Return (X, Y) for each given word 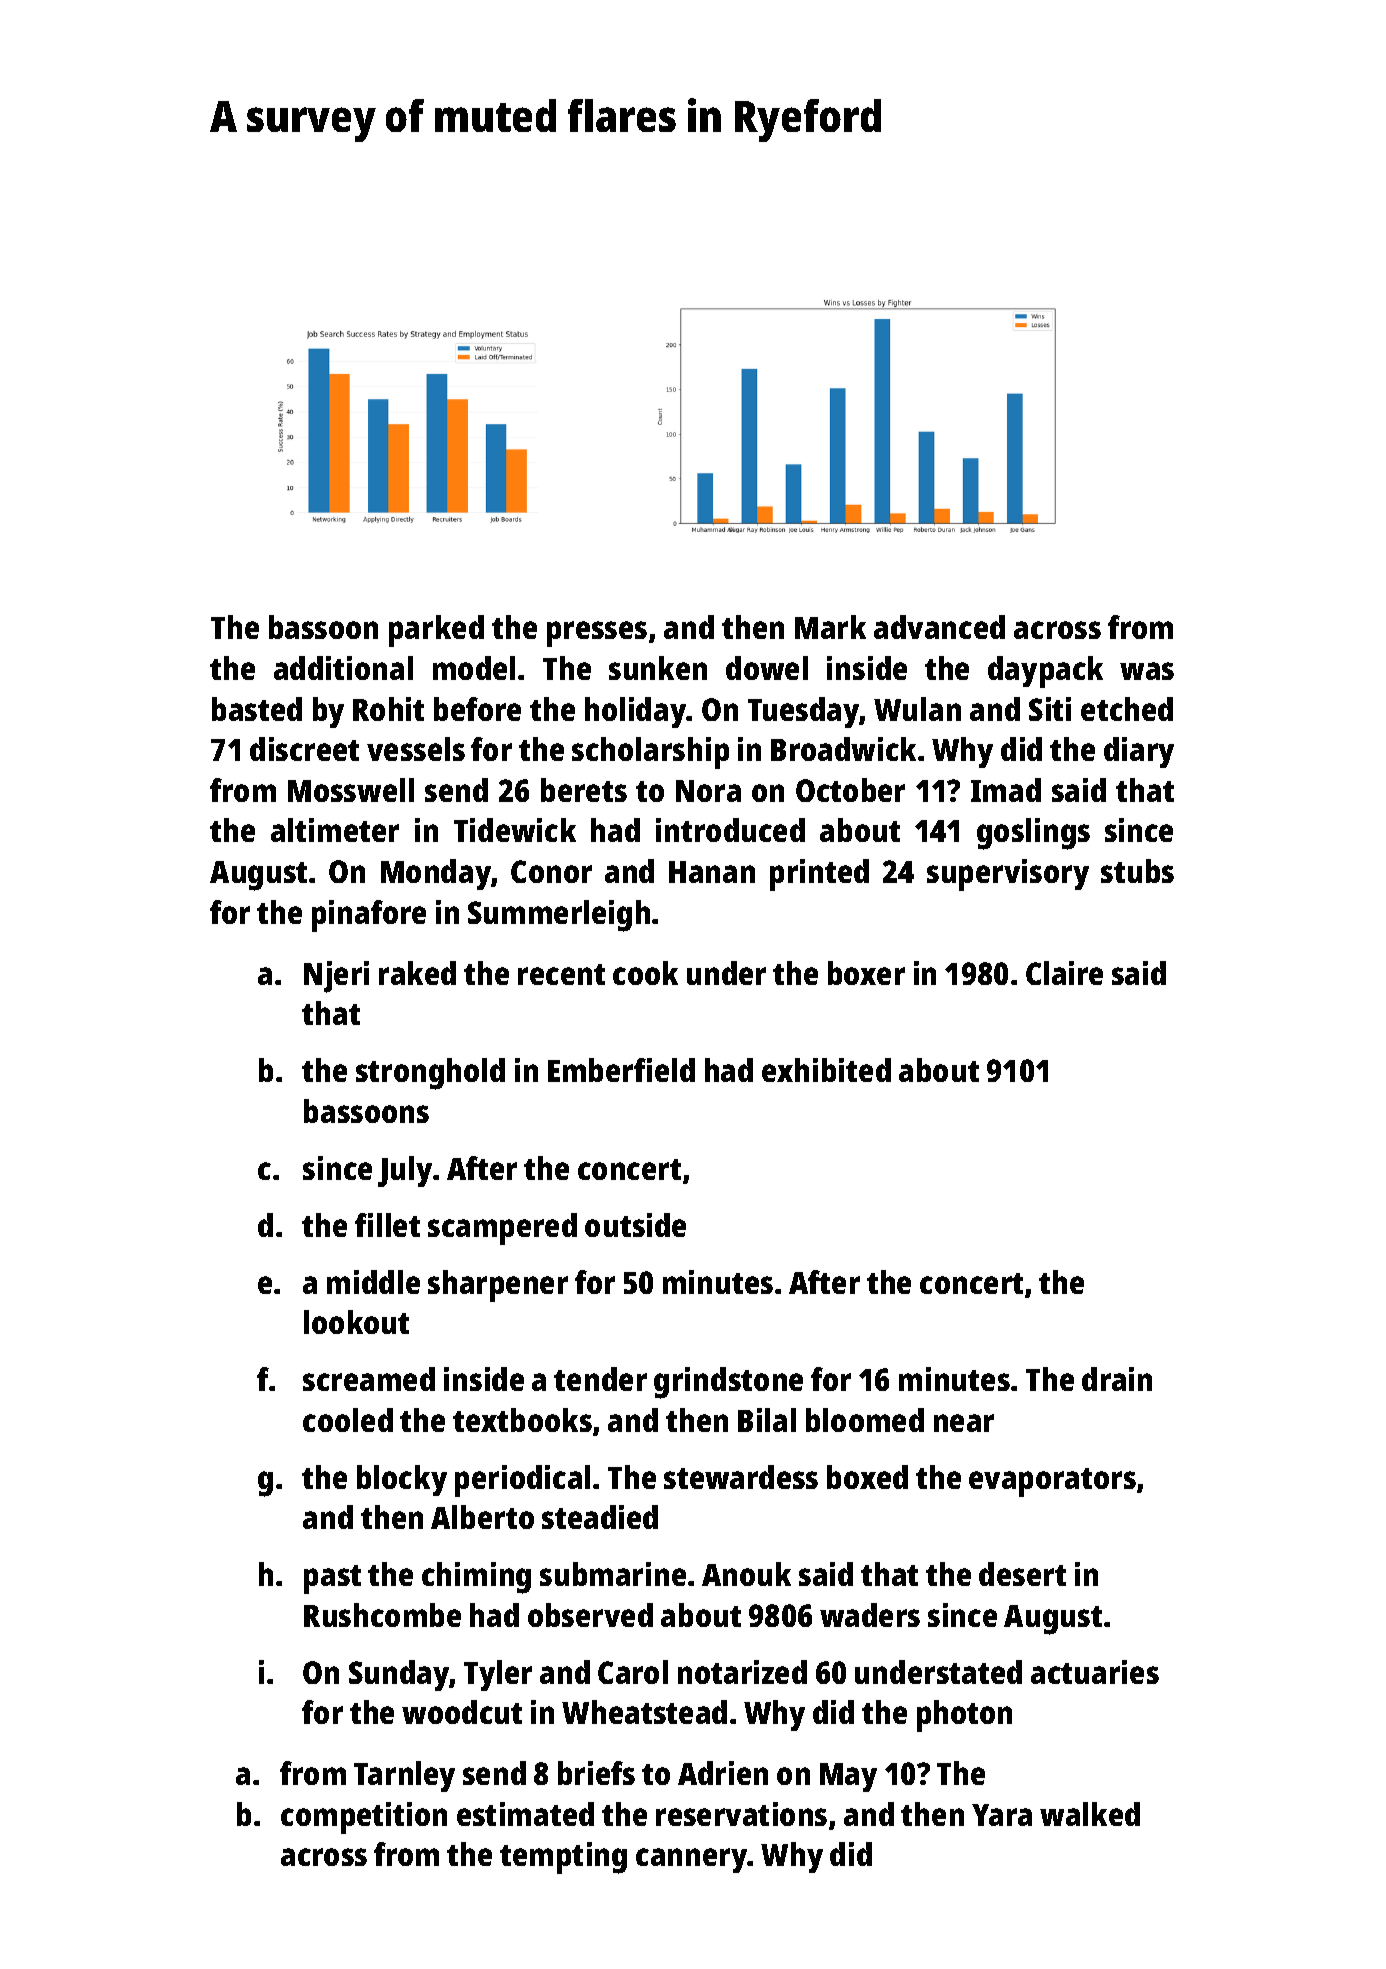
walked (1090, 1814)
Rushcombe (382, 1615)
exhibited (826, 1070)
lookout (356, 1322)
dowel (767, 668)
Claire (1064, 973)
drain (1117, 1379)
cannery (692, 1860)
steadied (600, 1517)
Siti (1050, 709)
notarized (742, 1672)
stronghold (430, 1074)
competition (364, 1818)
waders (870, 1615)
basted (257, 709)
